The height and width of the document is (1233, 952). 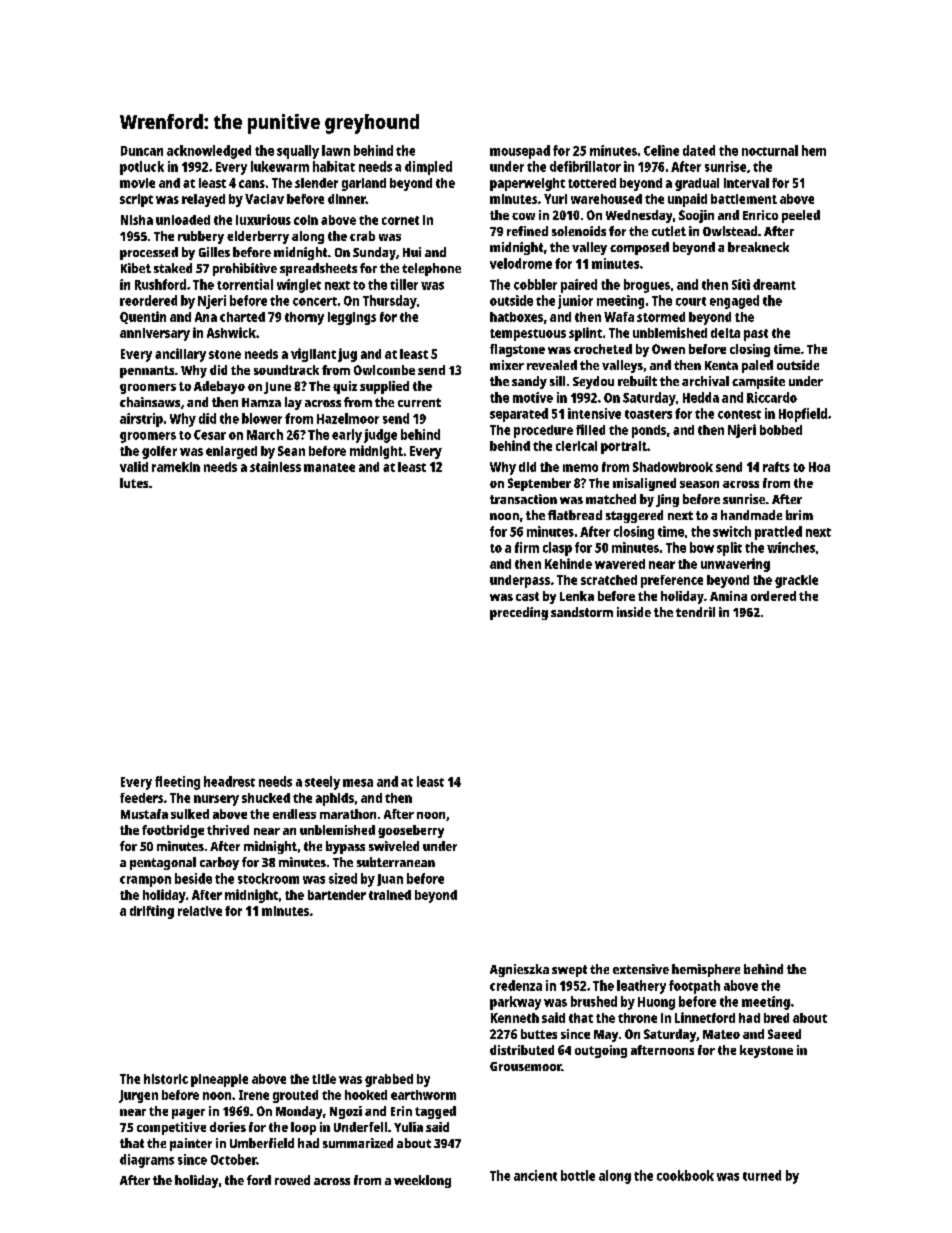 I want to click on relative, so click(x=200, y=911).
